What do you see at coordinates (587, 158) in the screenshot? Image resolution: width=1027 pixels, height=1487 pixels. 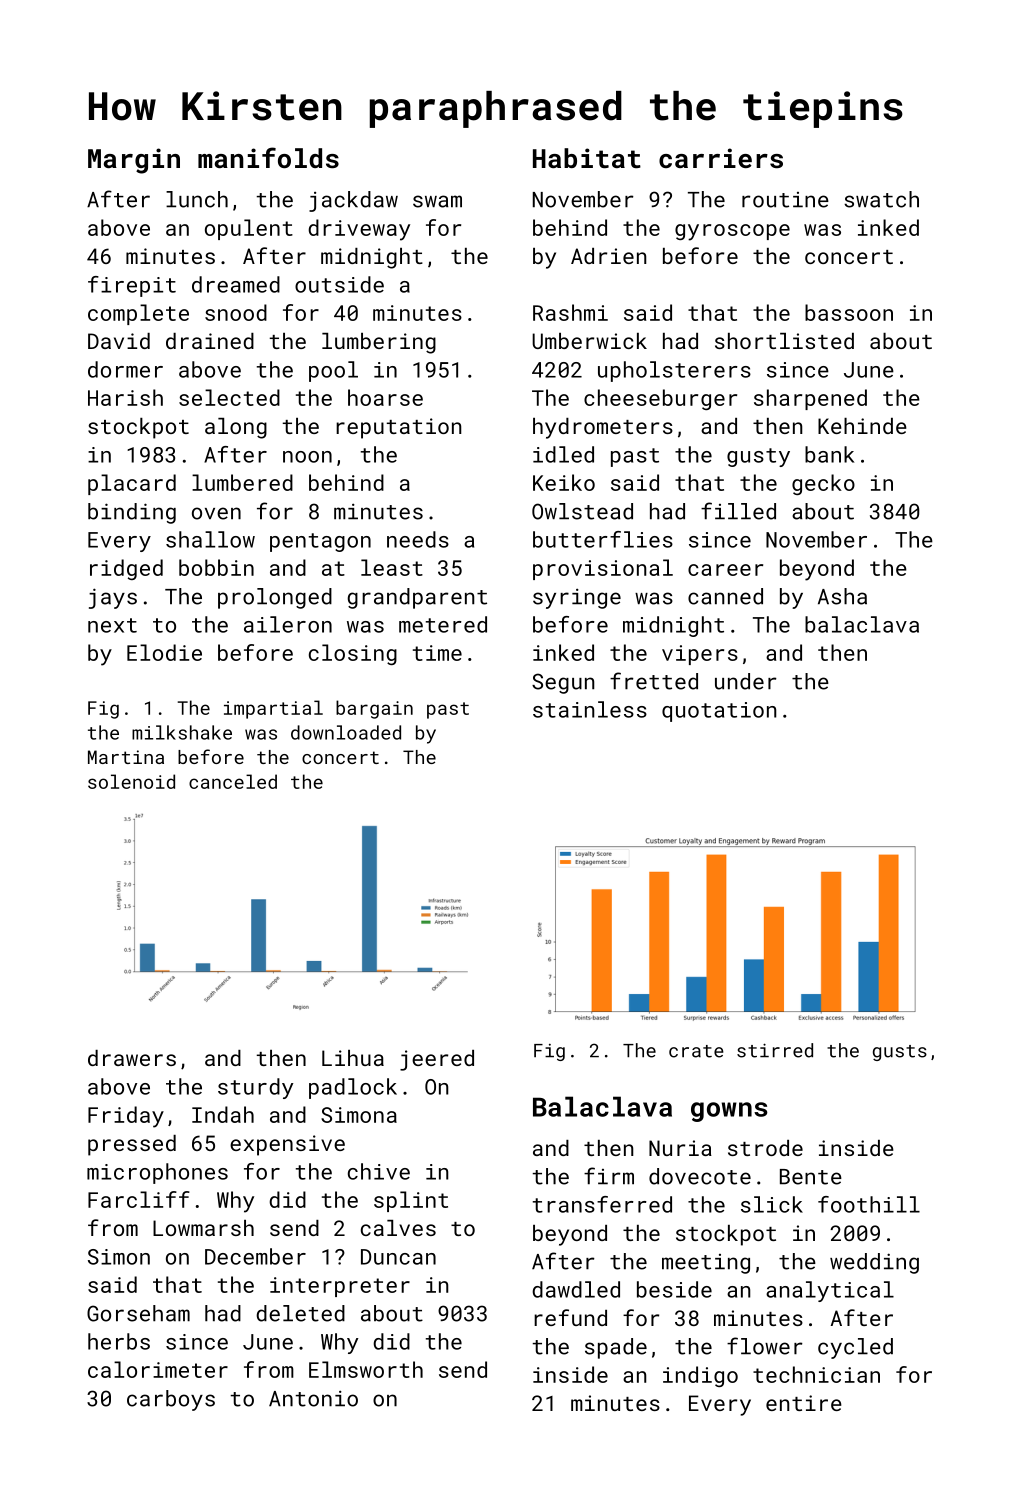 I see `Habitat` at bounding box center [587, 158].
